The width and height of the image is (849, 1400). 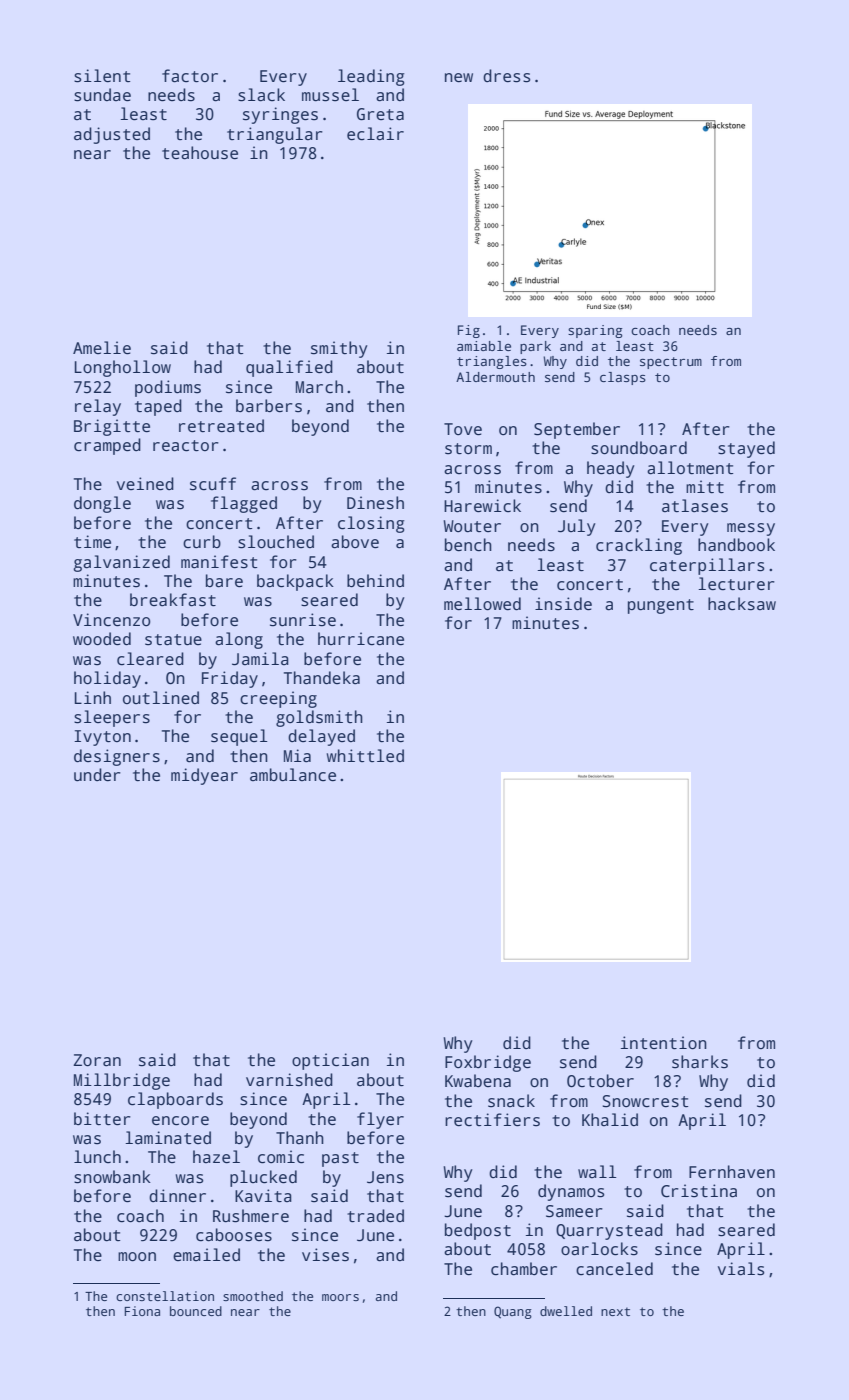 What do you see at coordinates (506, 76) in the image?
I see `dress` at bounding box center [506, 76].
